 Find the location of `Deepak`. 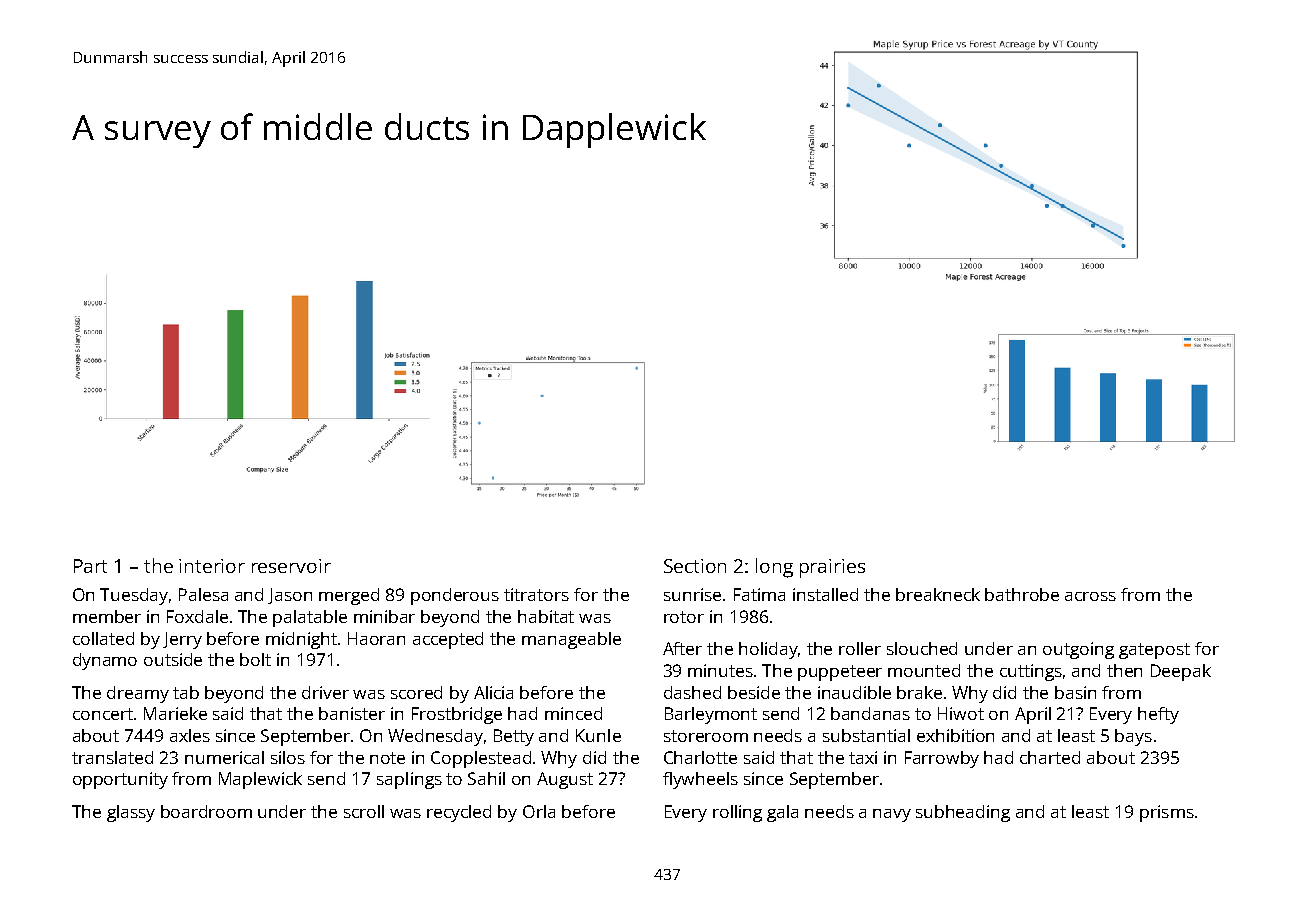

Deepak is located at coordinates (1181, 672).
